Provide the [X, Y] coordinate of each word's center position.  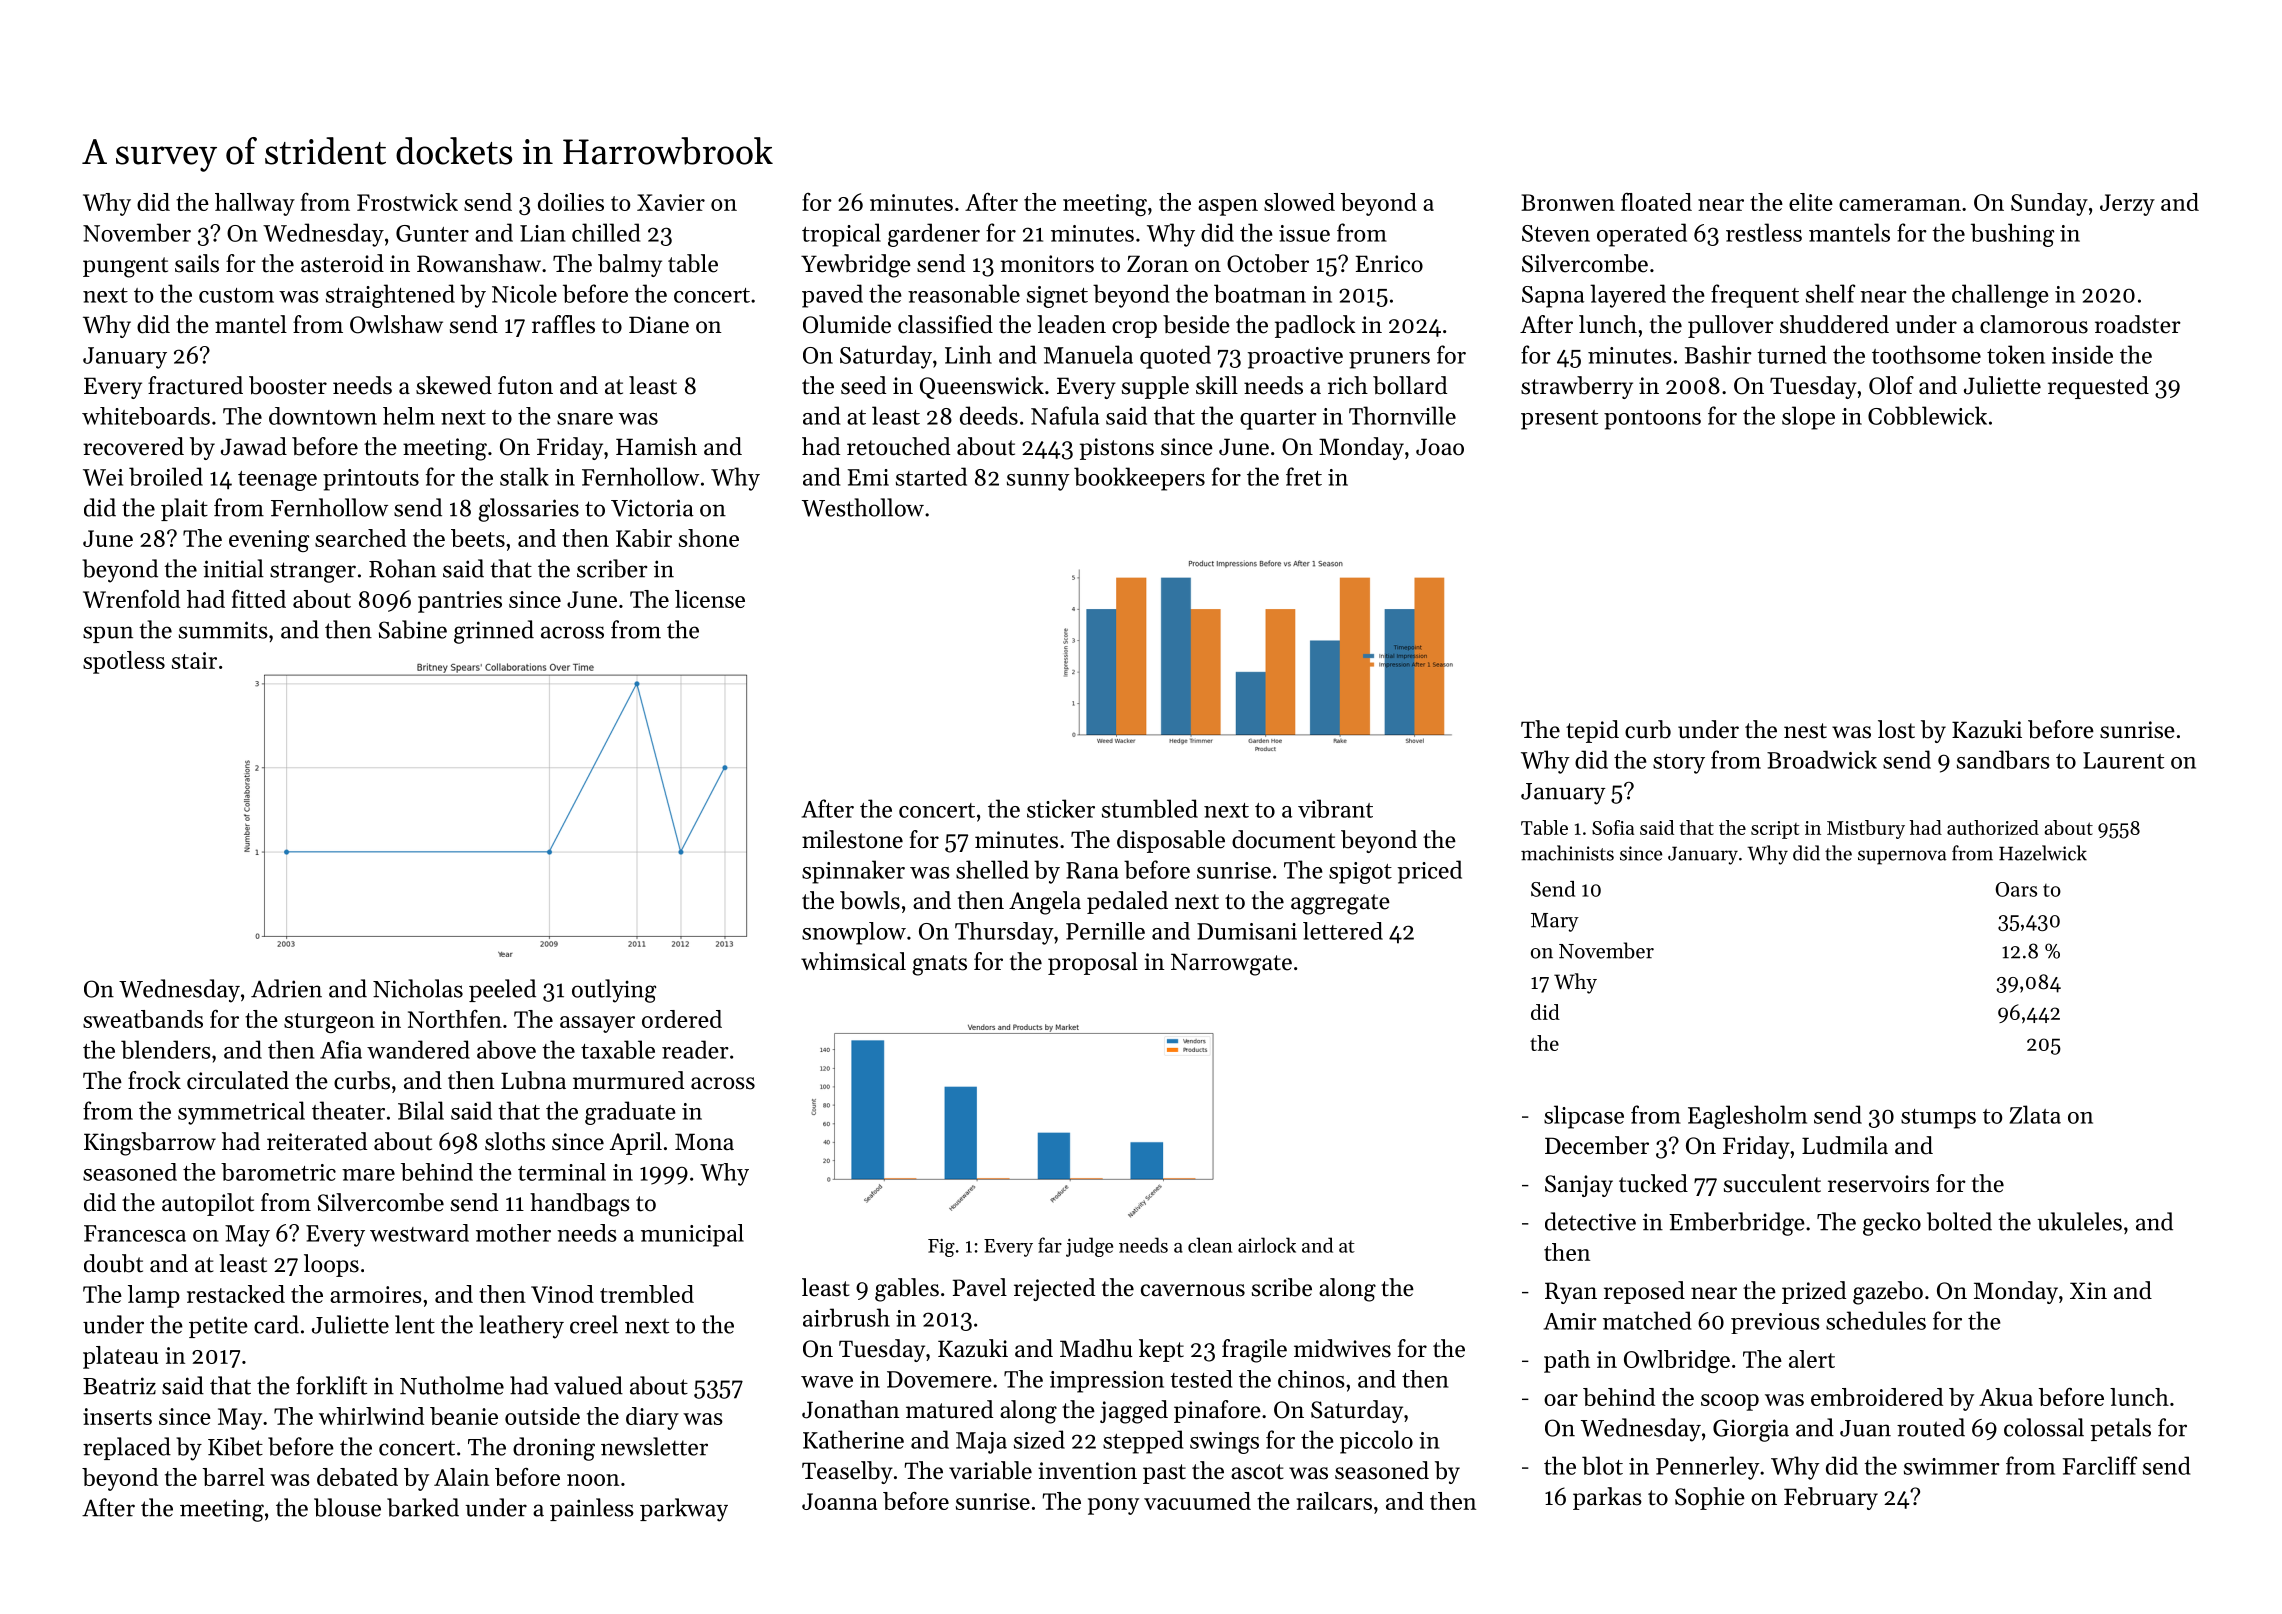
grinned [494, 632]
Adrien [286, 988]
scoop [1730, 1402]
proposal [1093, 963]
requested [2098, 387]
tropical [841, 235]
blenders [166, 1049]
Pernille [1105, 931]
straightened [390, 296]
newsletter [654, 1446]
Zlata [2035, 1114]
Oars [2016, 889]
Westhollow [863, 507]
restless [1764, 232]
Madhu [1096, 1348]
